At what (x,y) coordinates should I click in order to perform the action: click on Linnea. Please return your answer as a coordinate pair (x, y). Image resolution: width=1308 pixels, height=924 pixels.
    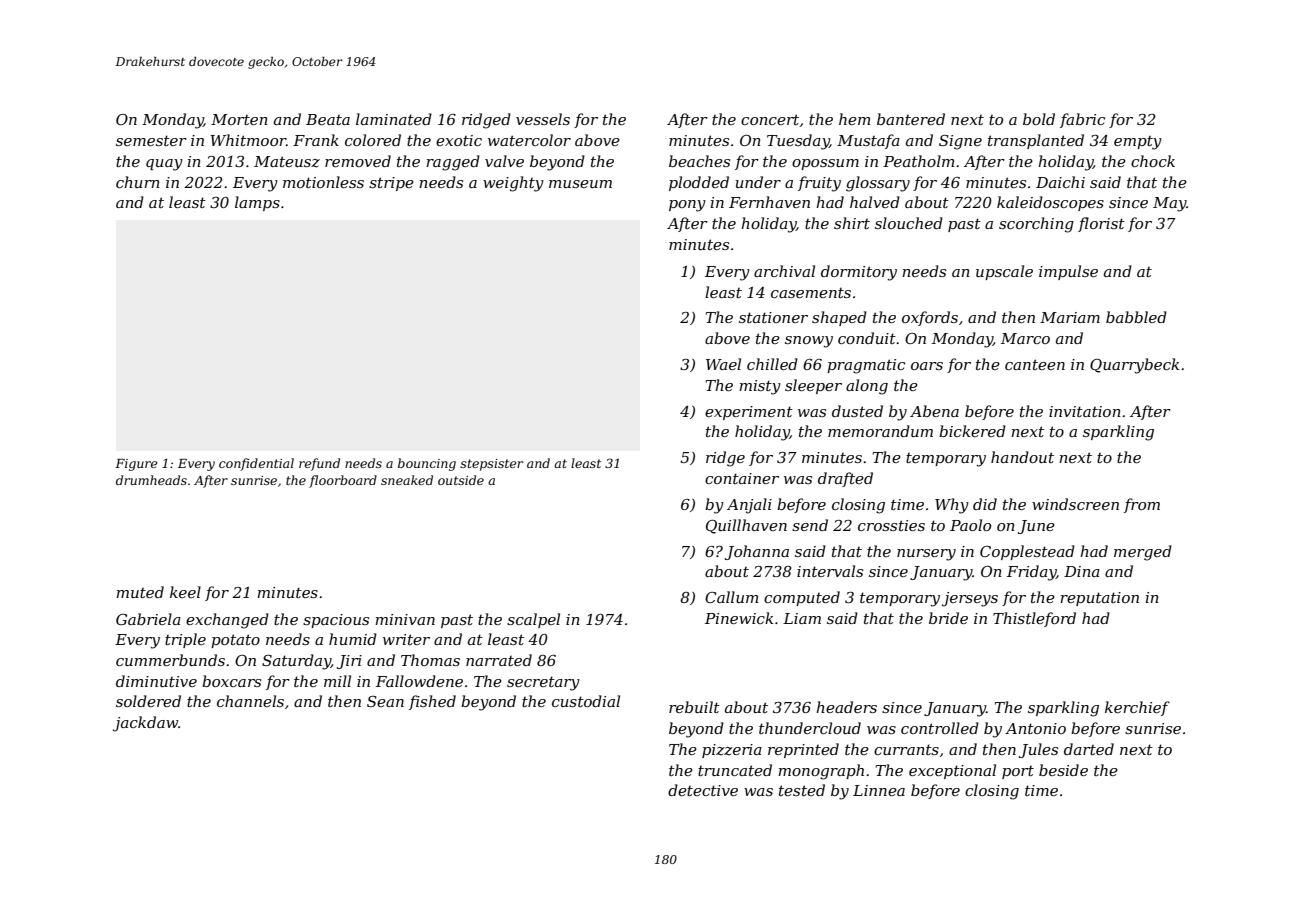
    Looking at the image, I should click on (879, 790).
